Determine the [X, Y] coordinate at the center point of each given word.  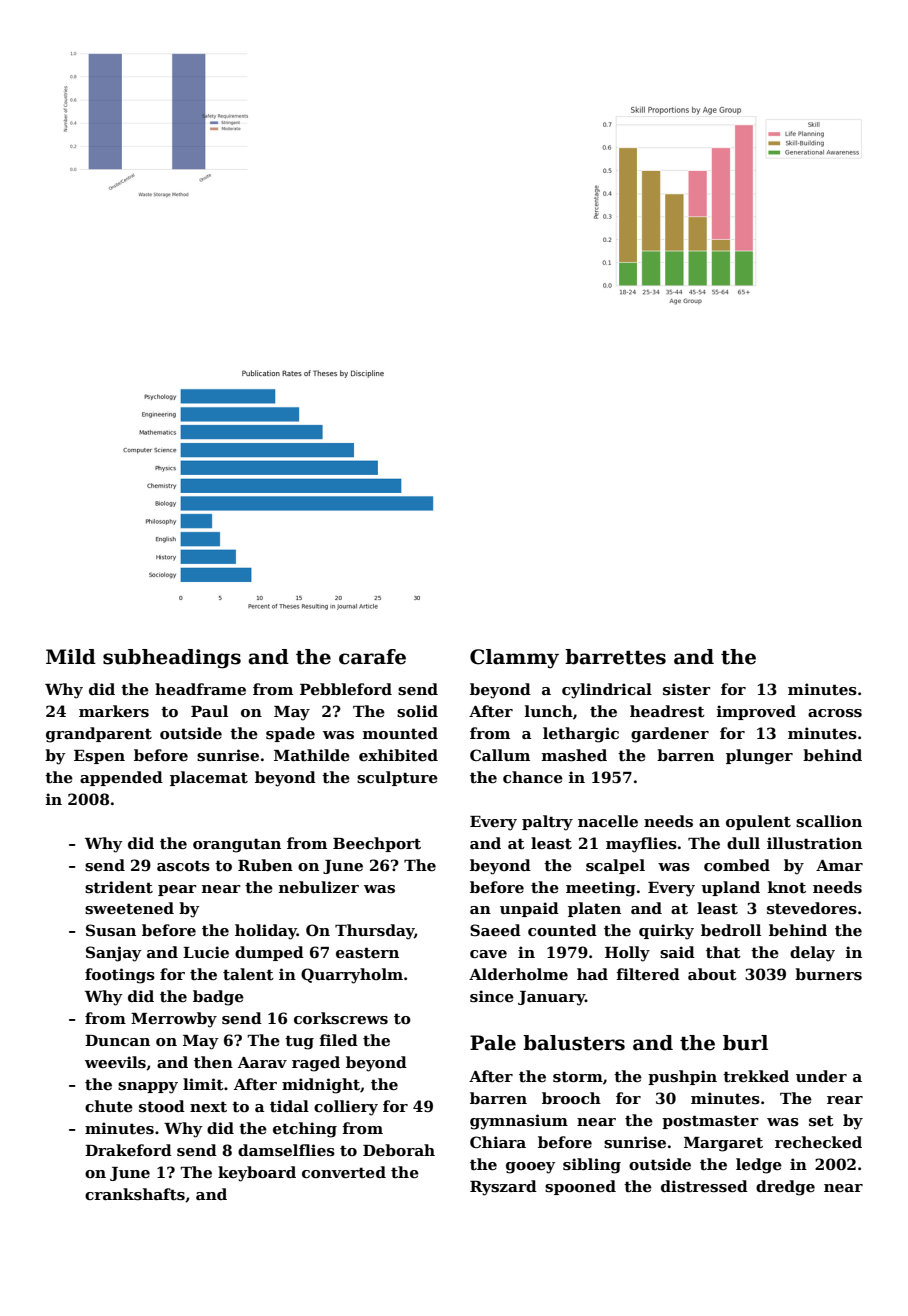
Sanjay [114, 954]
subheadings [172, 659]
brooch [571, 1098]
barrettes [615, 657]
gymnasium [519, 1122]
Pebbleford [346, 689]
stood [162, 1106]
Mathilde [312, 755]
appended [121, 778]
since [492, 996]
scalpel [615, 866]
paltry [547, 823]
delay [812, 954]
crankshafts [135, 1194]
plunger [759, 757]
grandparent [99, 735]
